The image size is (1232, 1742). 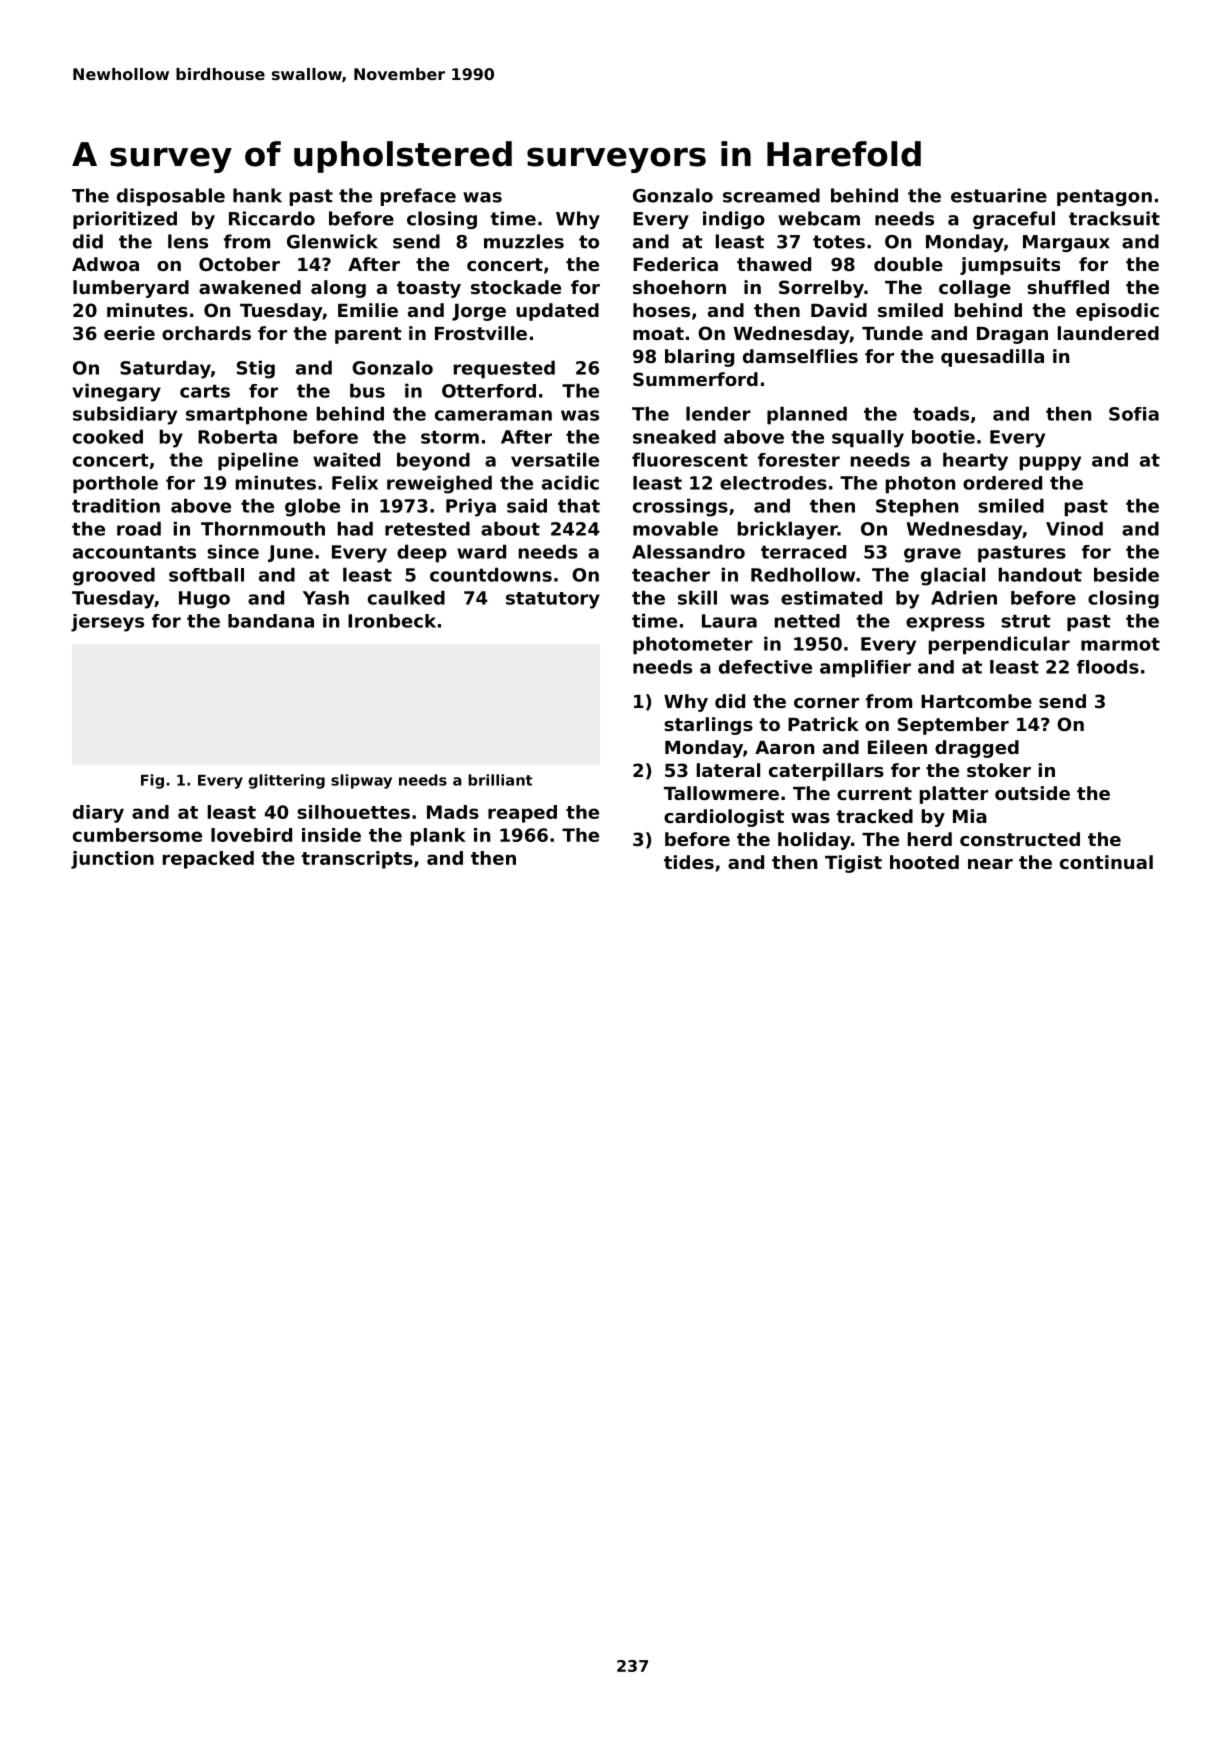 I want to click on slipway, so click(x=361, y=781).
